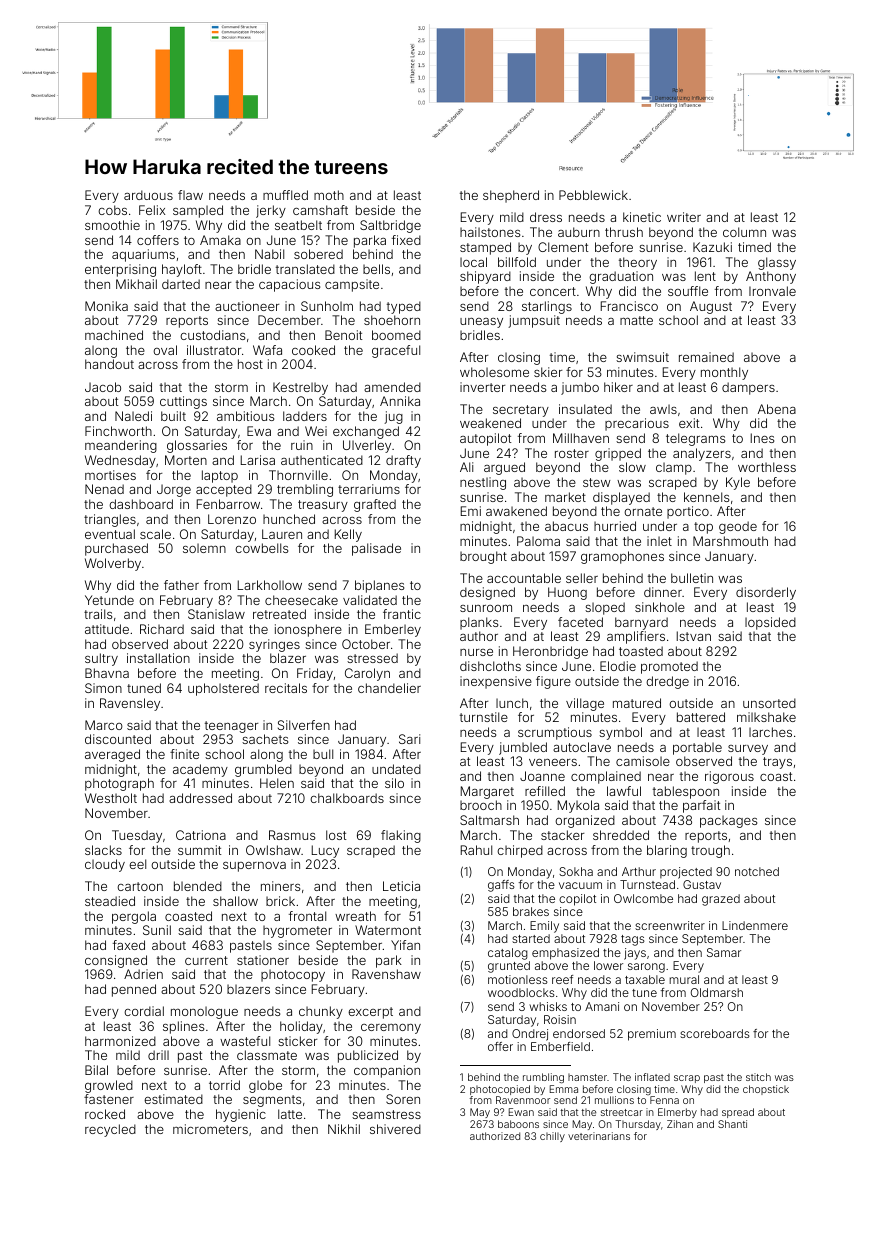 The width and height of the page is (881, 1250). Describe the element at coordinates (517, 262) in the page. I see `billfold` at that location.
